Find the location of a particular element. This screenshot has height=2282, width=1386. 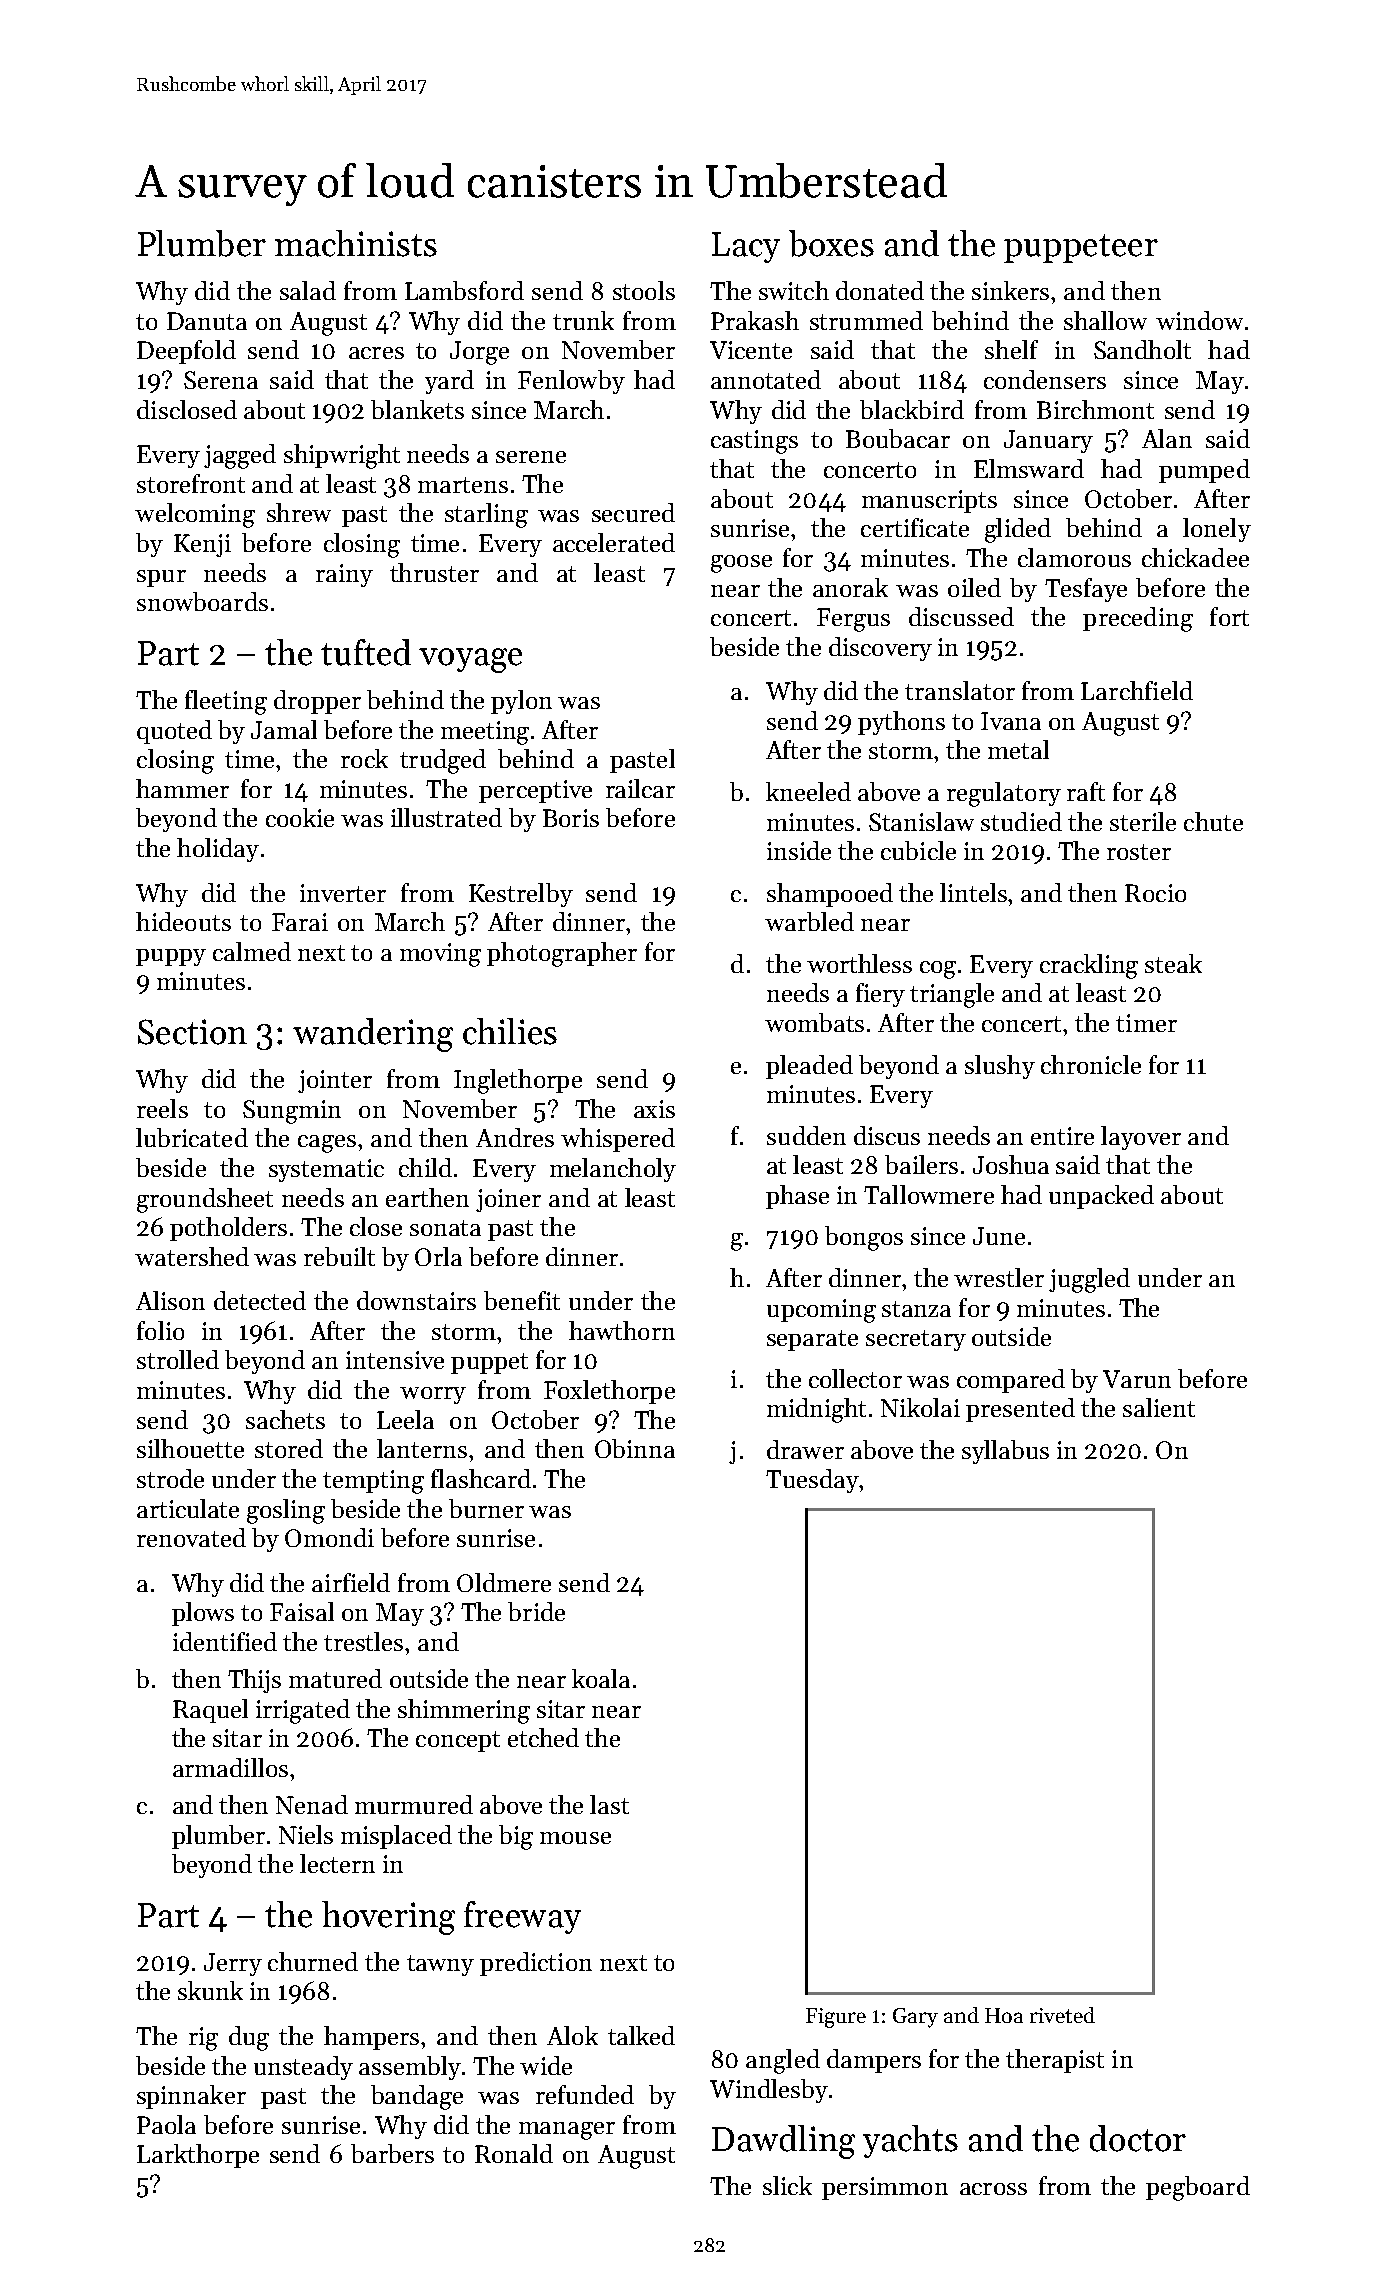

strolled is located at coordinates (178, 1359).
